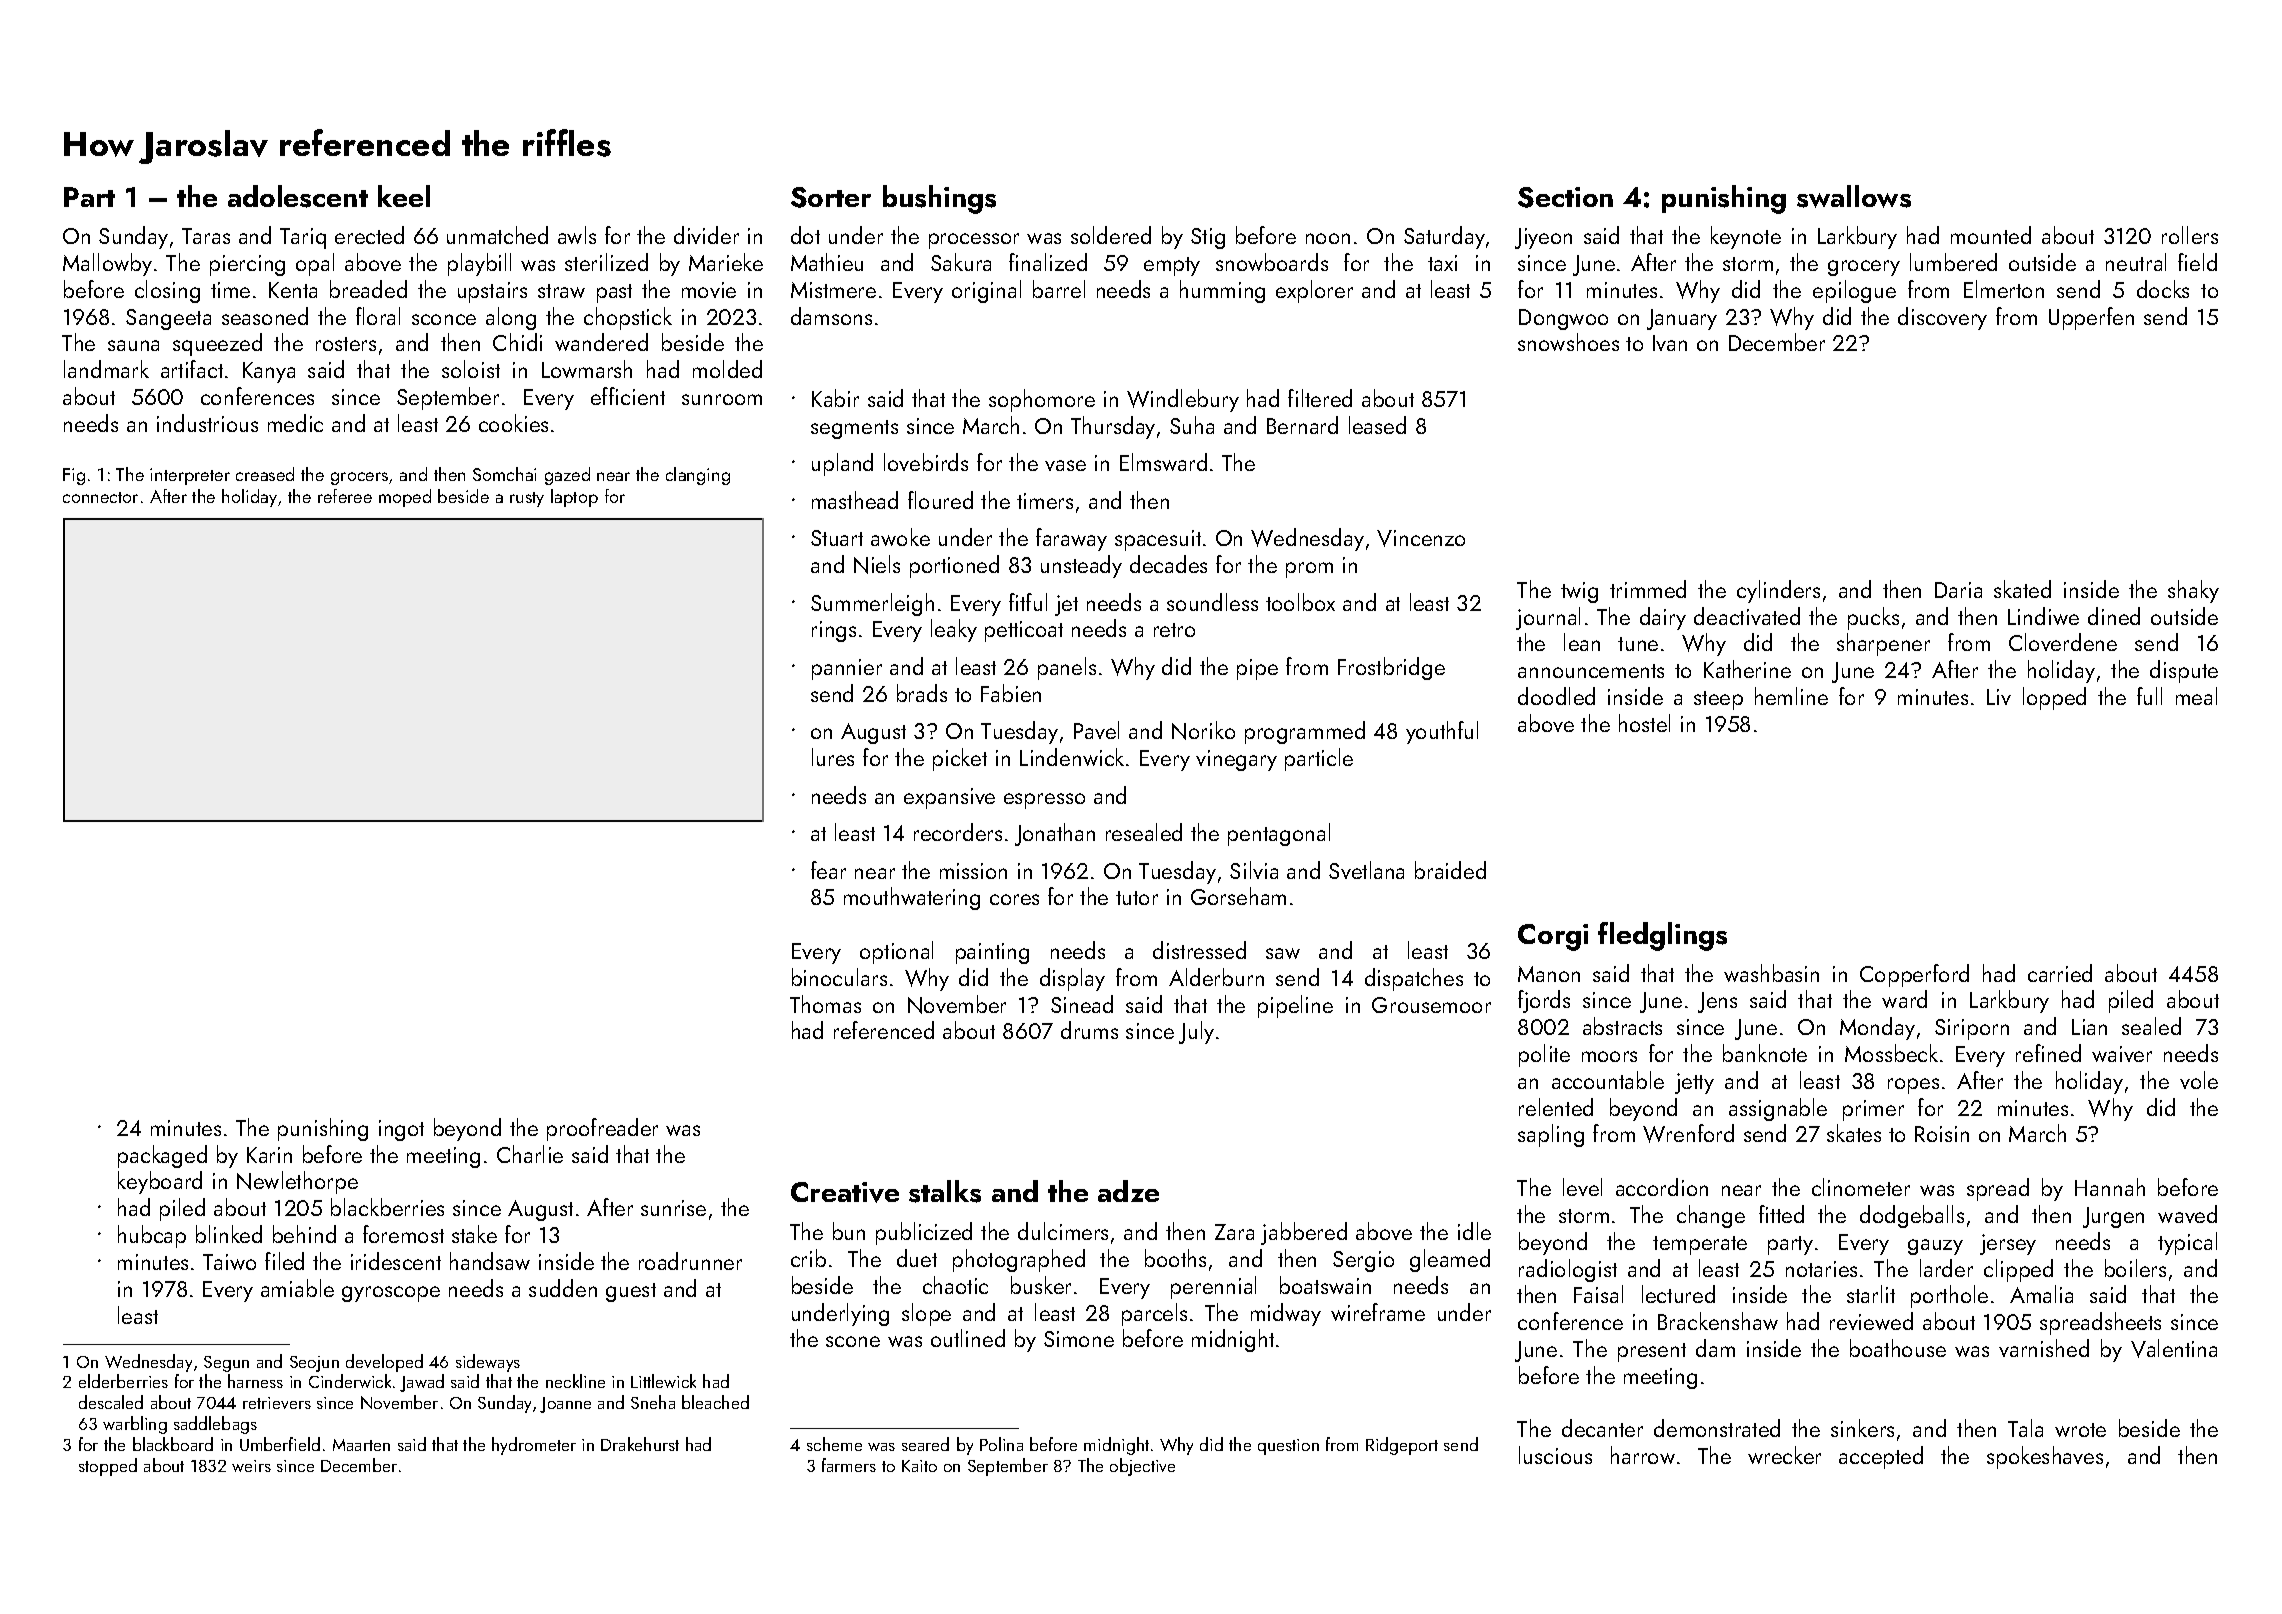 The height and width of the screenshot is (1614, 2282). What do you see at coordinates (2048, 1053) in the screenshot?
I see `refined` at bounding box center [2048, 1053].
